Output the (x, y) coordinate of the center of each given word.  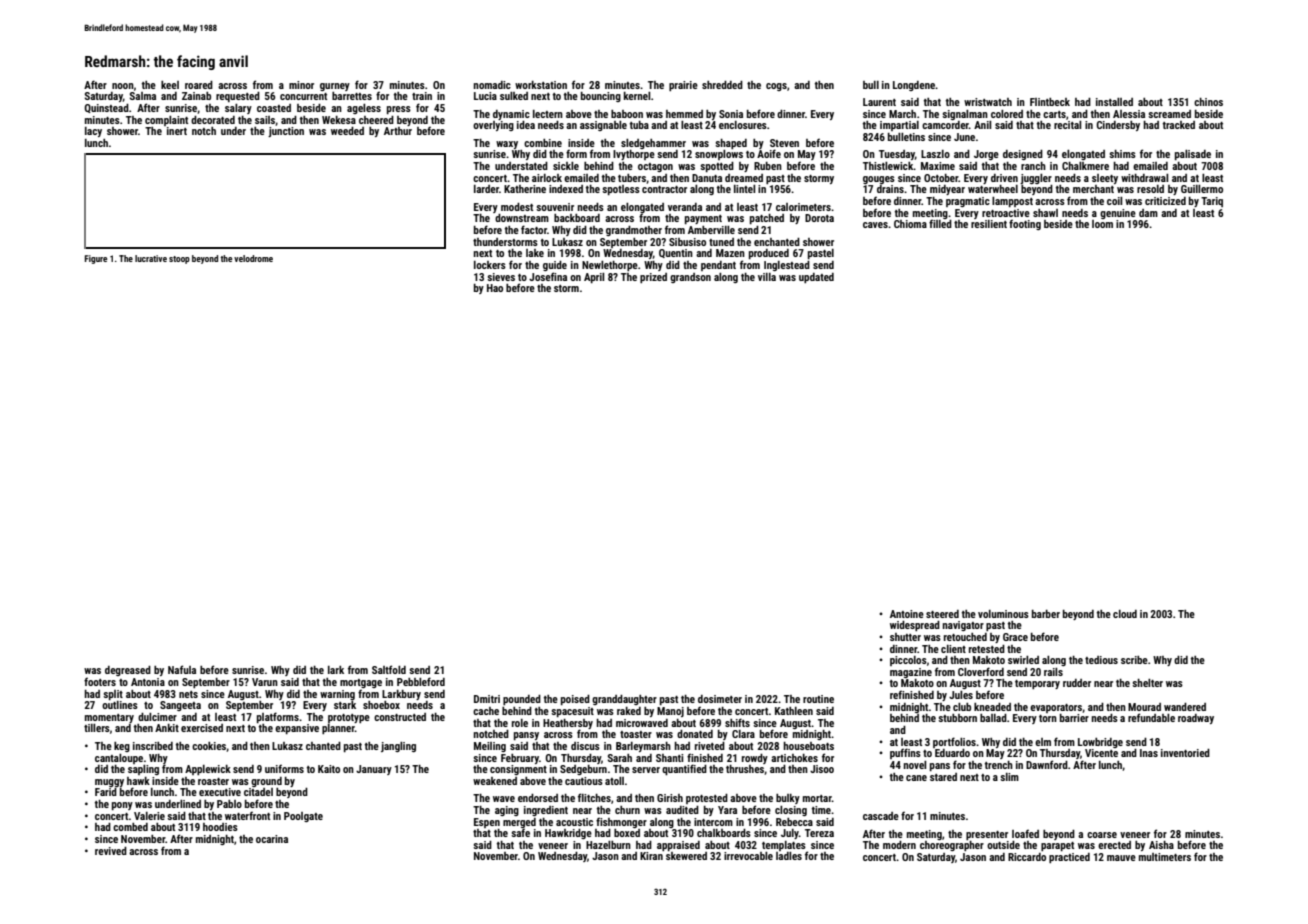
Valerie (149, 816)
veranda (685, 207)
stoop (179, 260)
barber (1046, 614)
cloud (1125, 614)
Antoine (907, 614)
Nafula (182, 669)
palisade (1193, 155)
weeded (347, 131)
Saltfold (389, 669)
